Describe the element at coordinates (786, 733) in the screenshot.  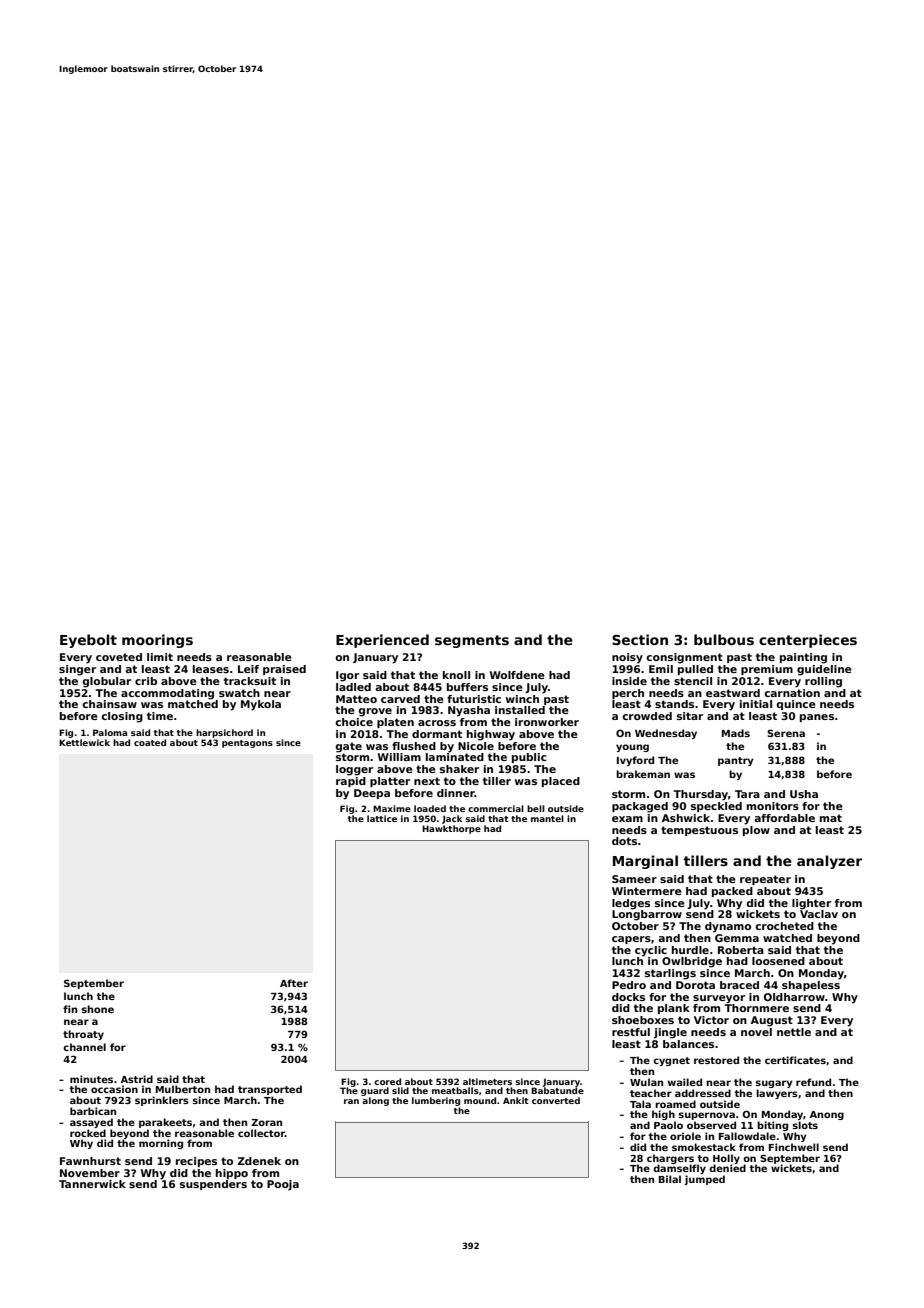
I see `Serena` at that location.
